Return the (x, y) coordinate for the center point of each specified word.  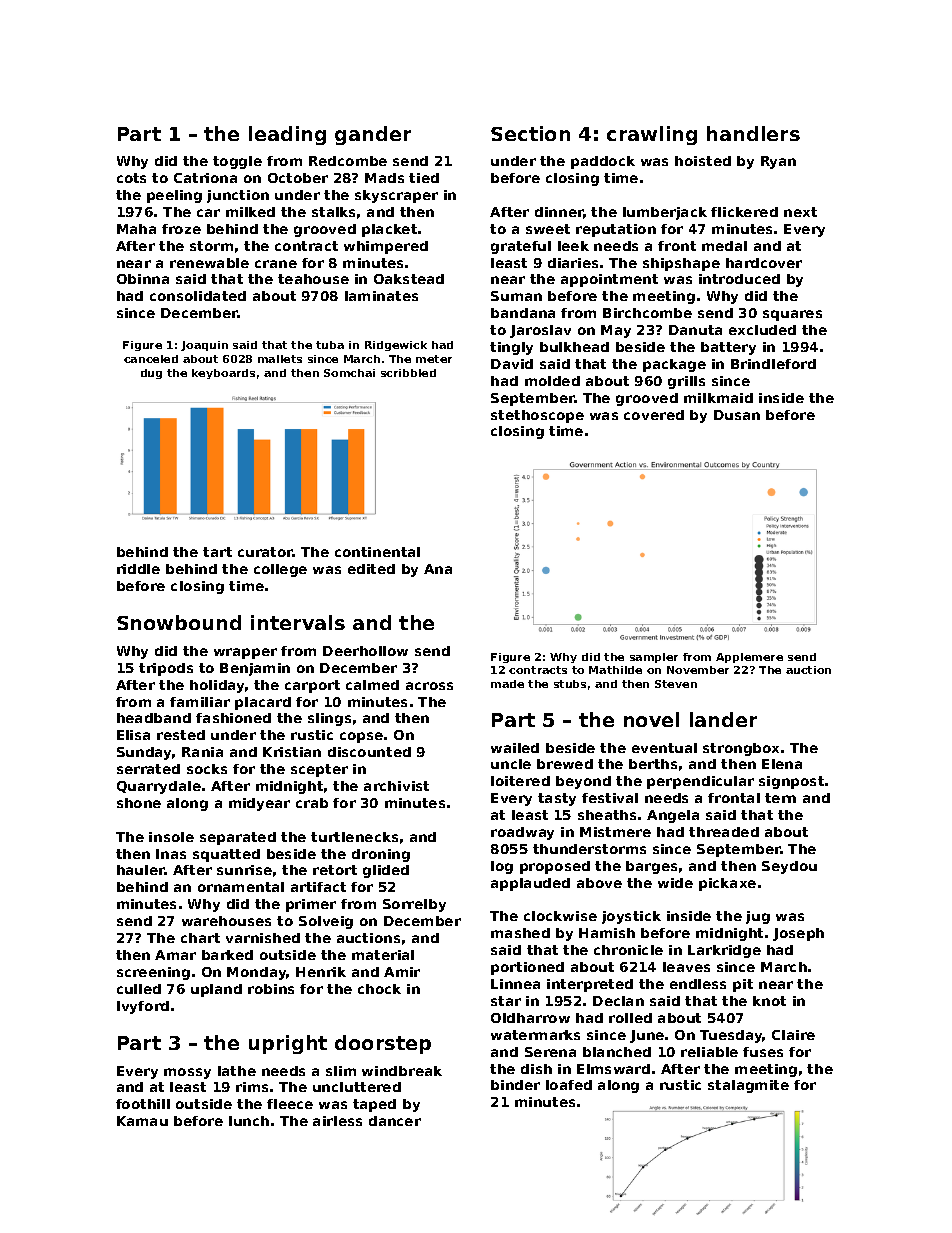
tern (780, 798)
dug (151, 374)
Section (530, 133)
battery (728, 348)
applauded (530, 884)
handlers (753, 133)
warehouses (226, 921)
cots (131, 178)
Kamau (142, 1121)
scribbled (408, 373)
